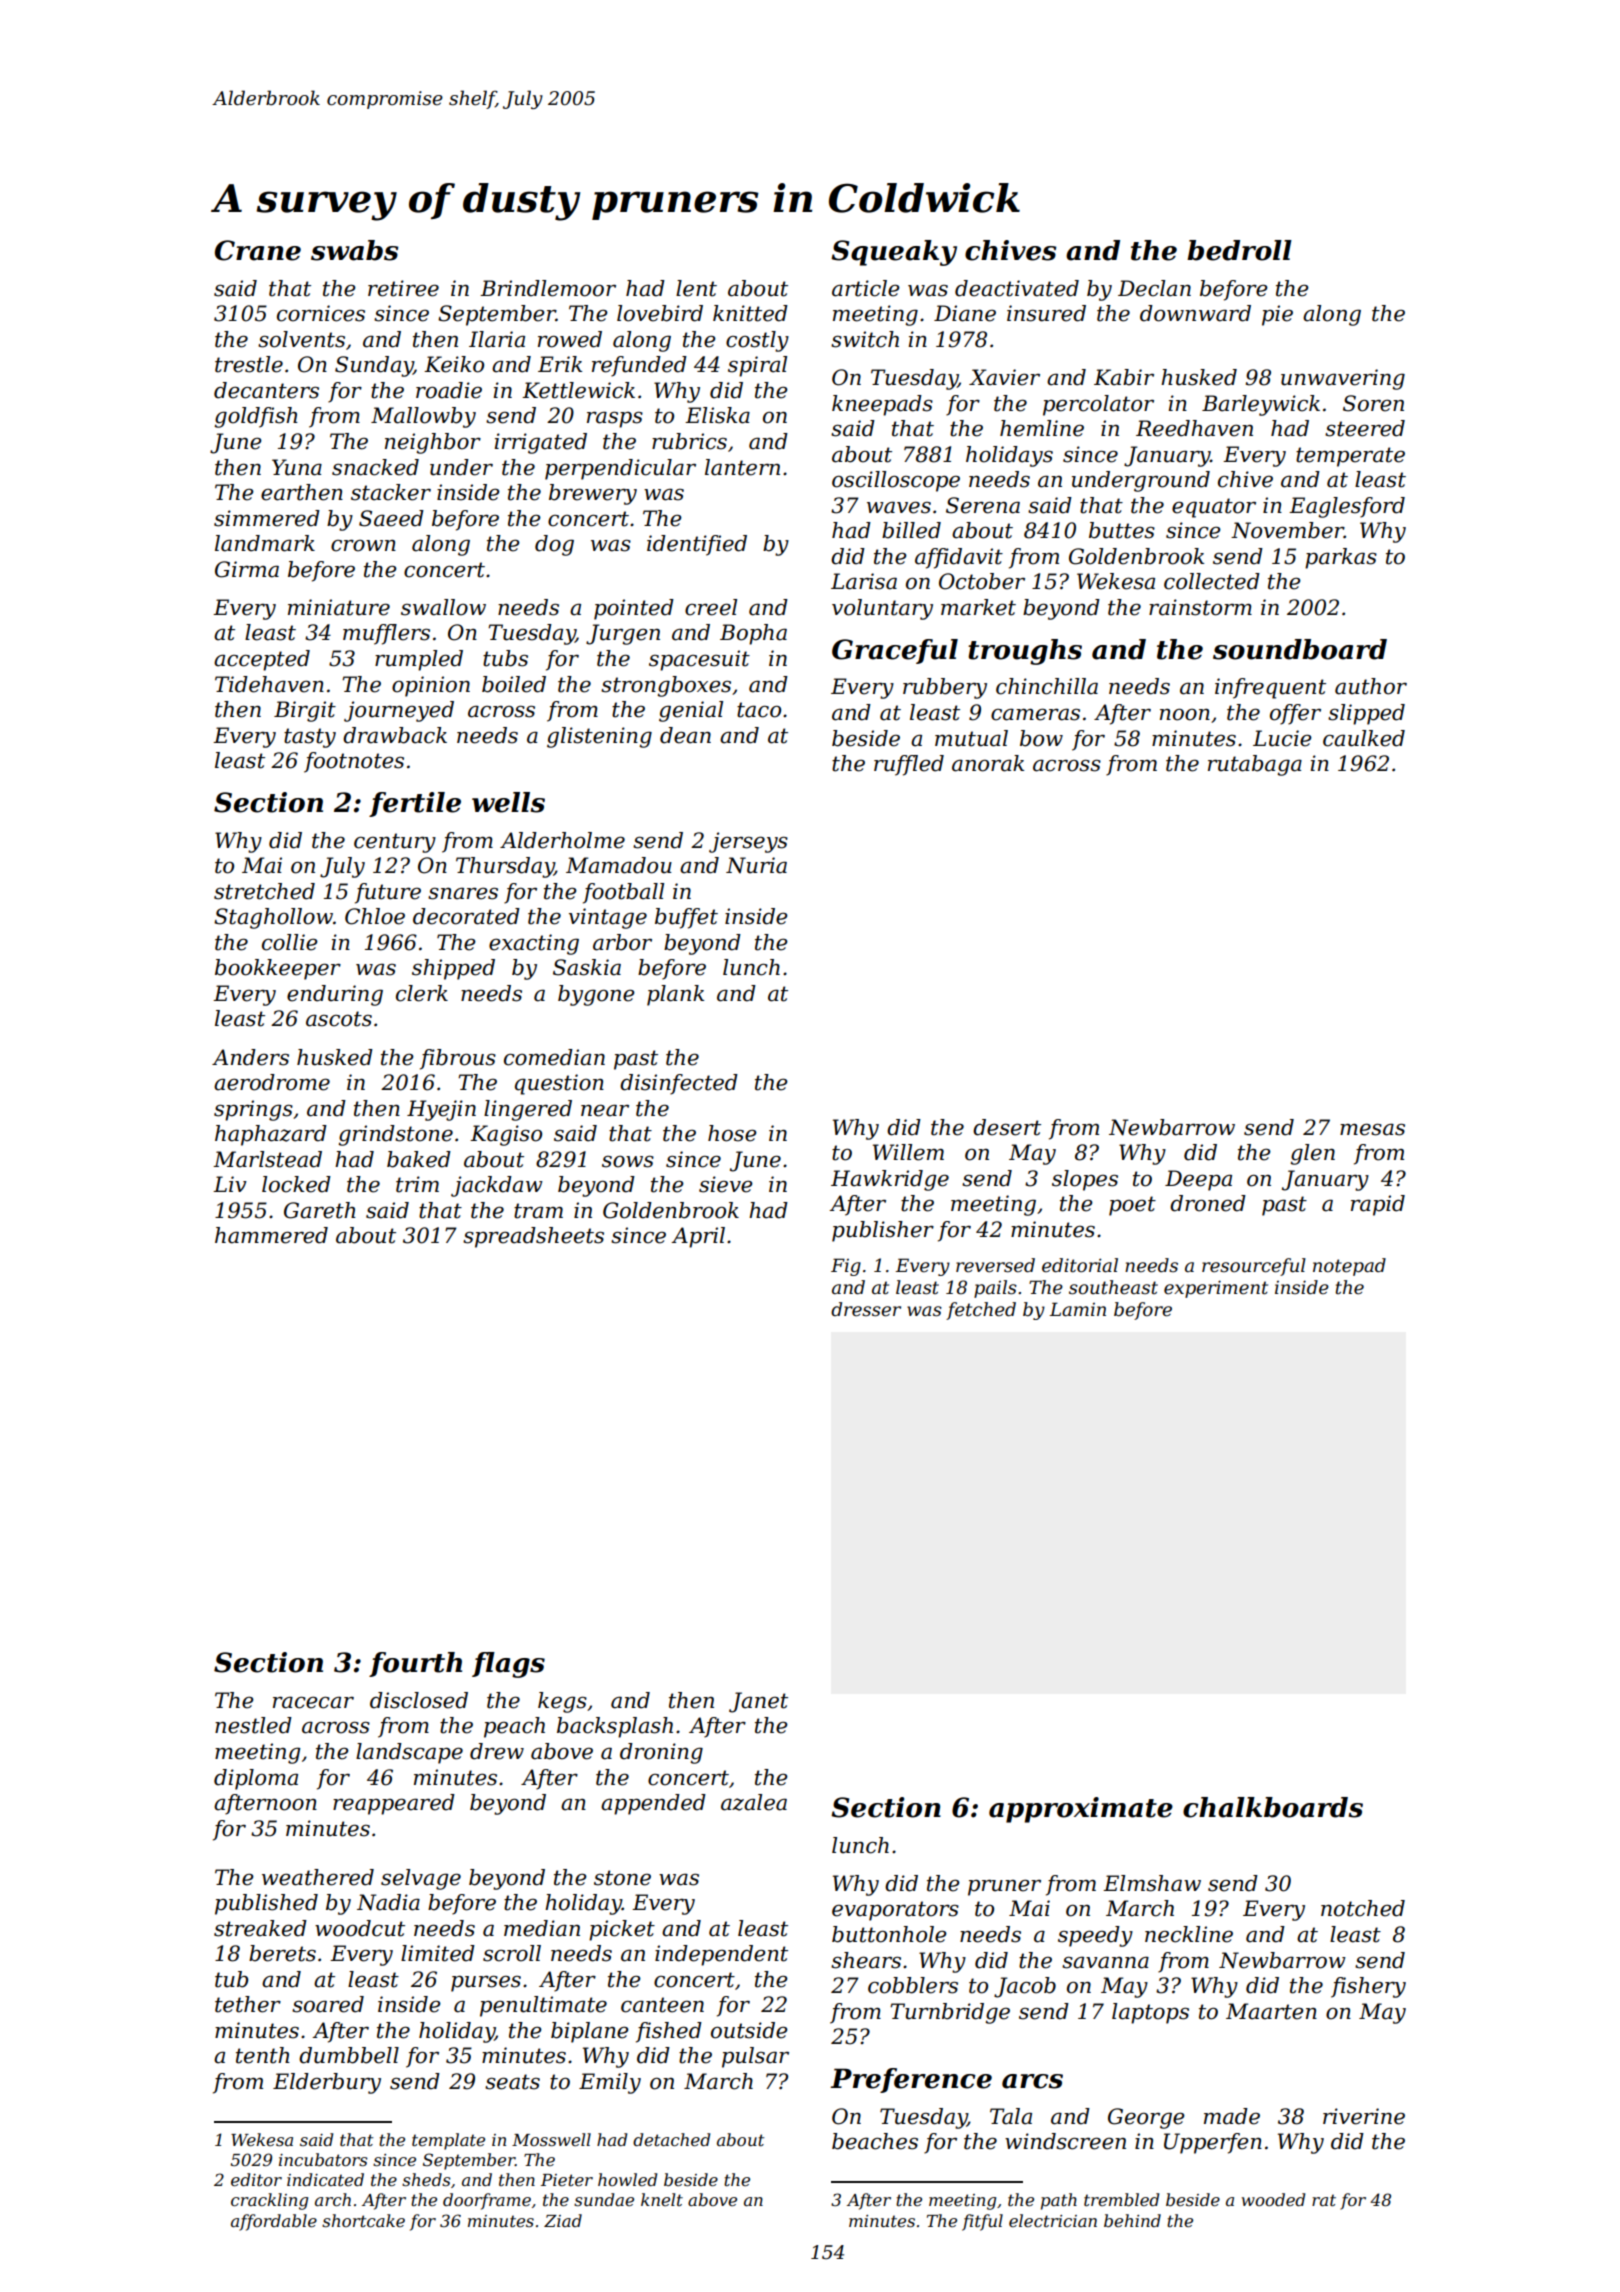 This screenshot has height=2292, width=1620. I want to click on behind, so click(1132, 2220).
